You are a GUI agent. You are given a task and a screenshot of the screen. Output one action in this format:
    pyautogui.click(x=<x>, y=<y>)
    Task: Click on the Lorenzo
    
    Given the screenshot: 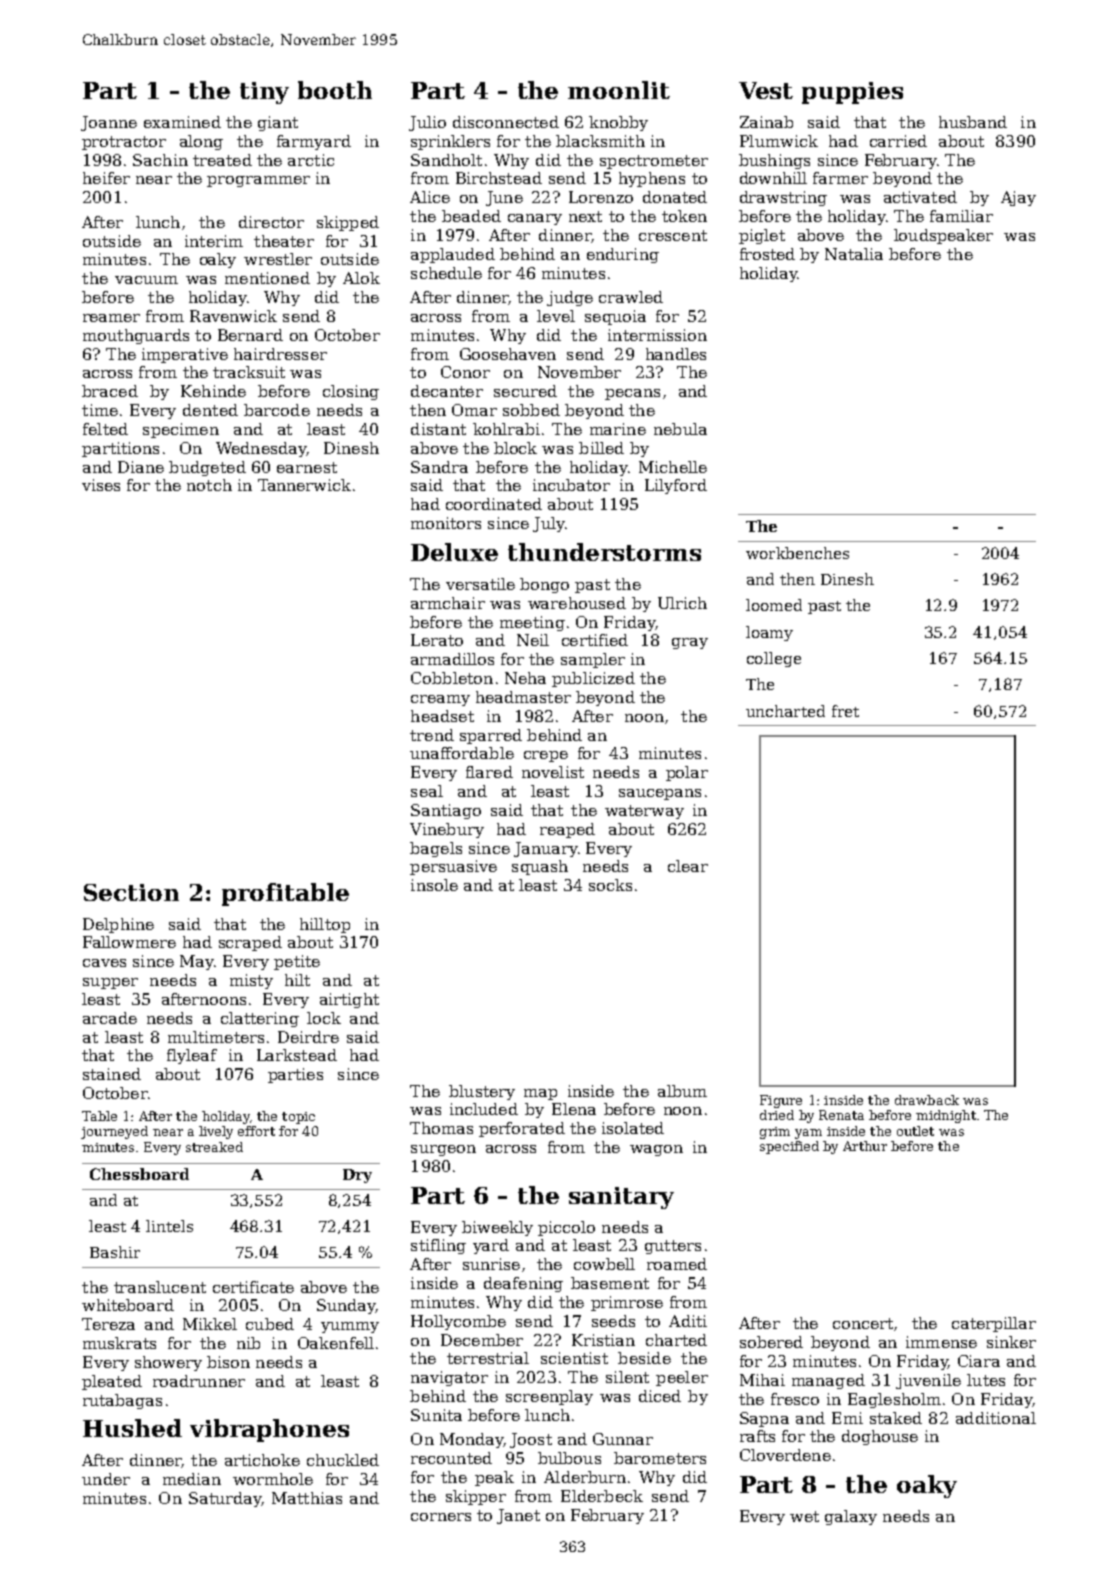 What is the action you would take?
    pyautogui.click(x=601, y=197)
